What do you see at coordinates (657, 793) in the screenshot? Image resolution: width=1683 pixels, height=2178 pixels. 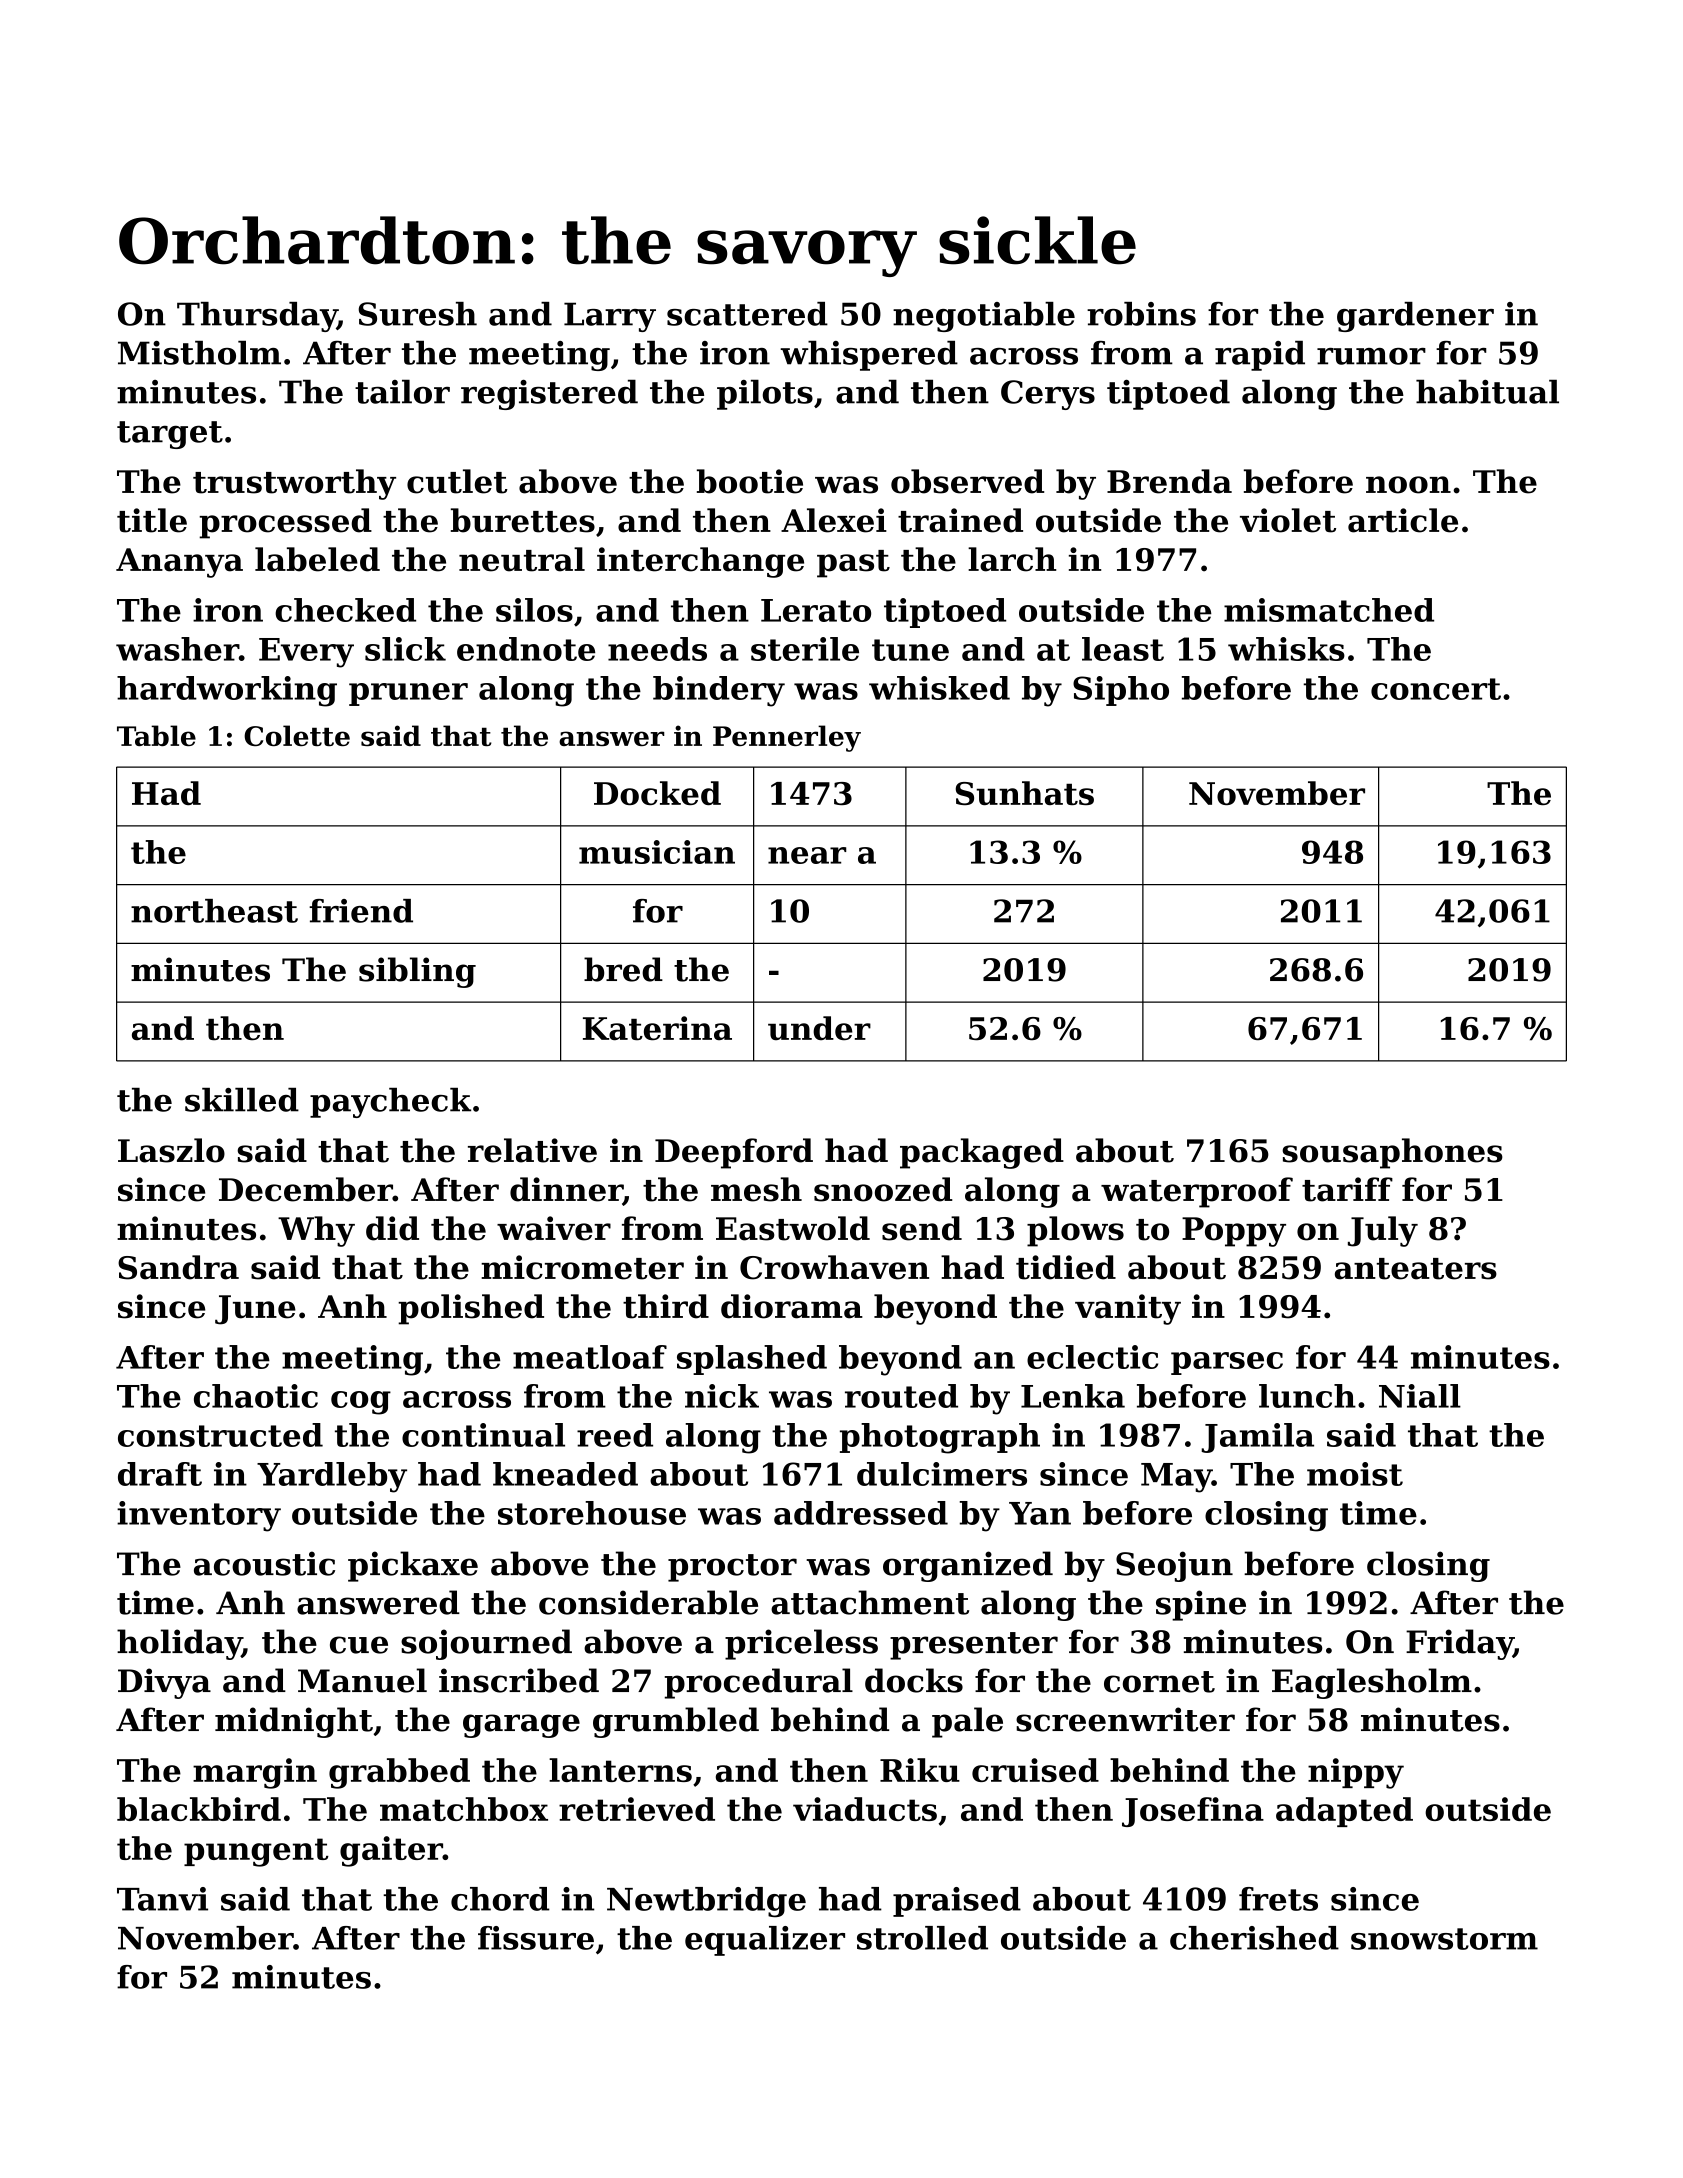 I see `Docked` at bounding box center [657, 793].
